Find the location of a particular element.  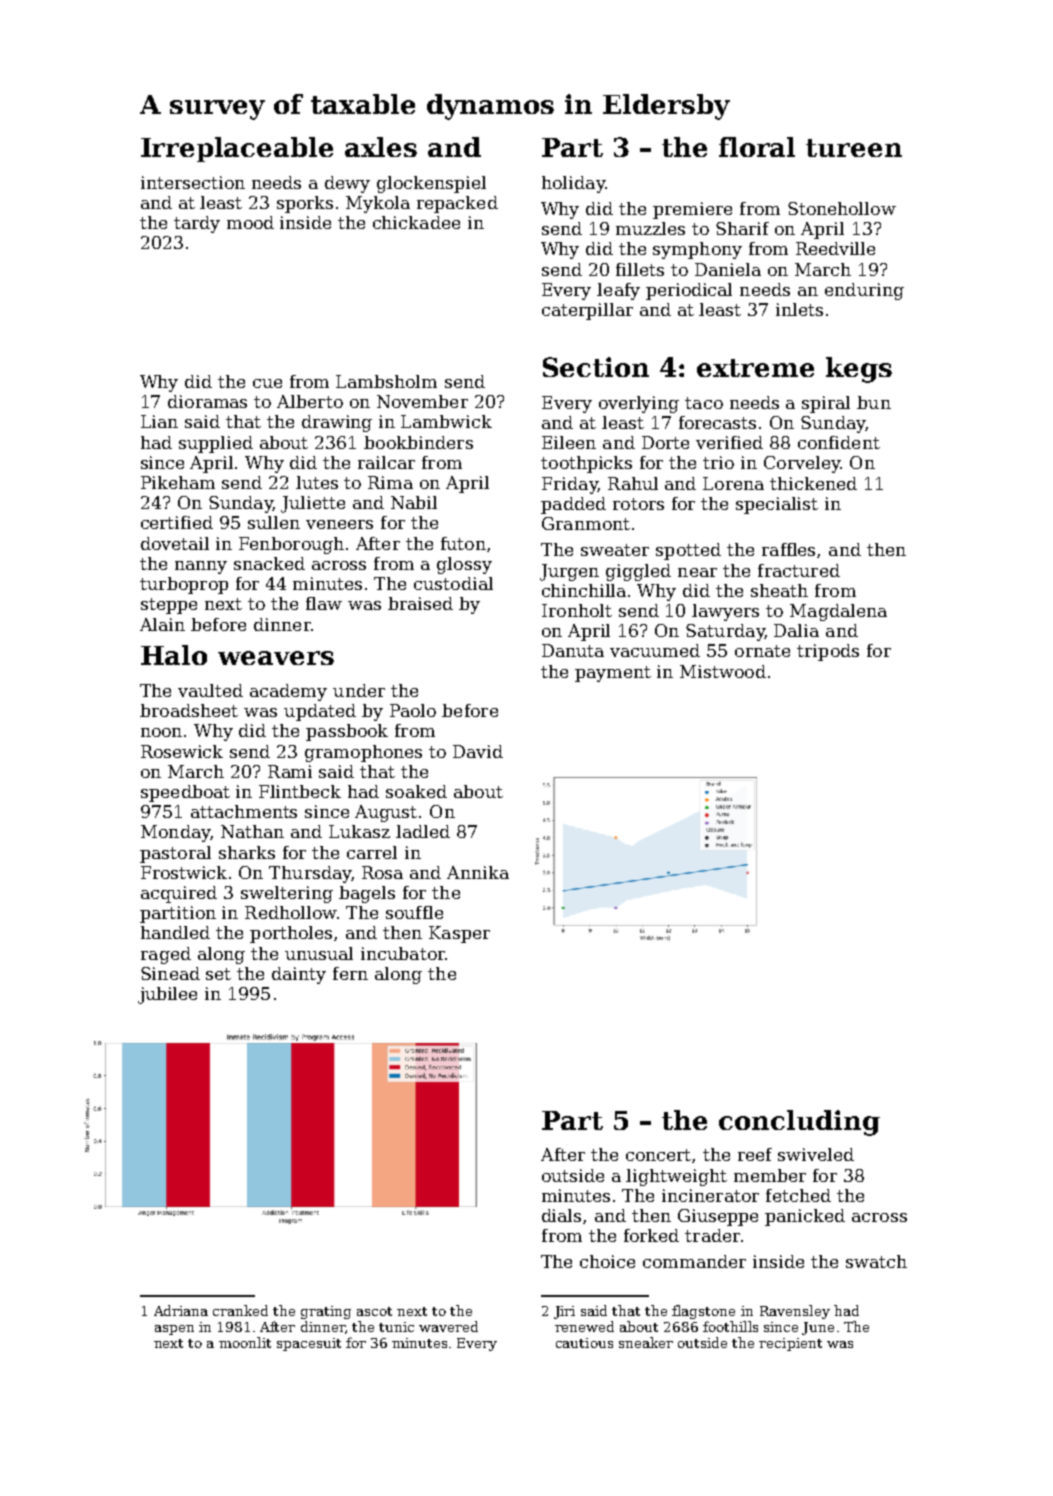

Magdalena is located at coordinates (838, 612).
